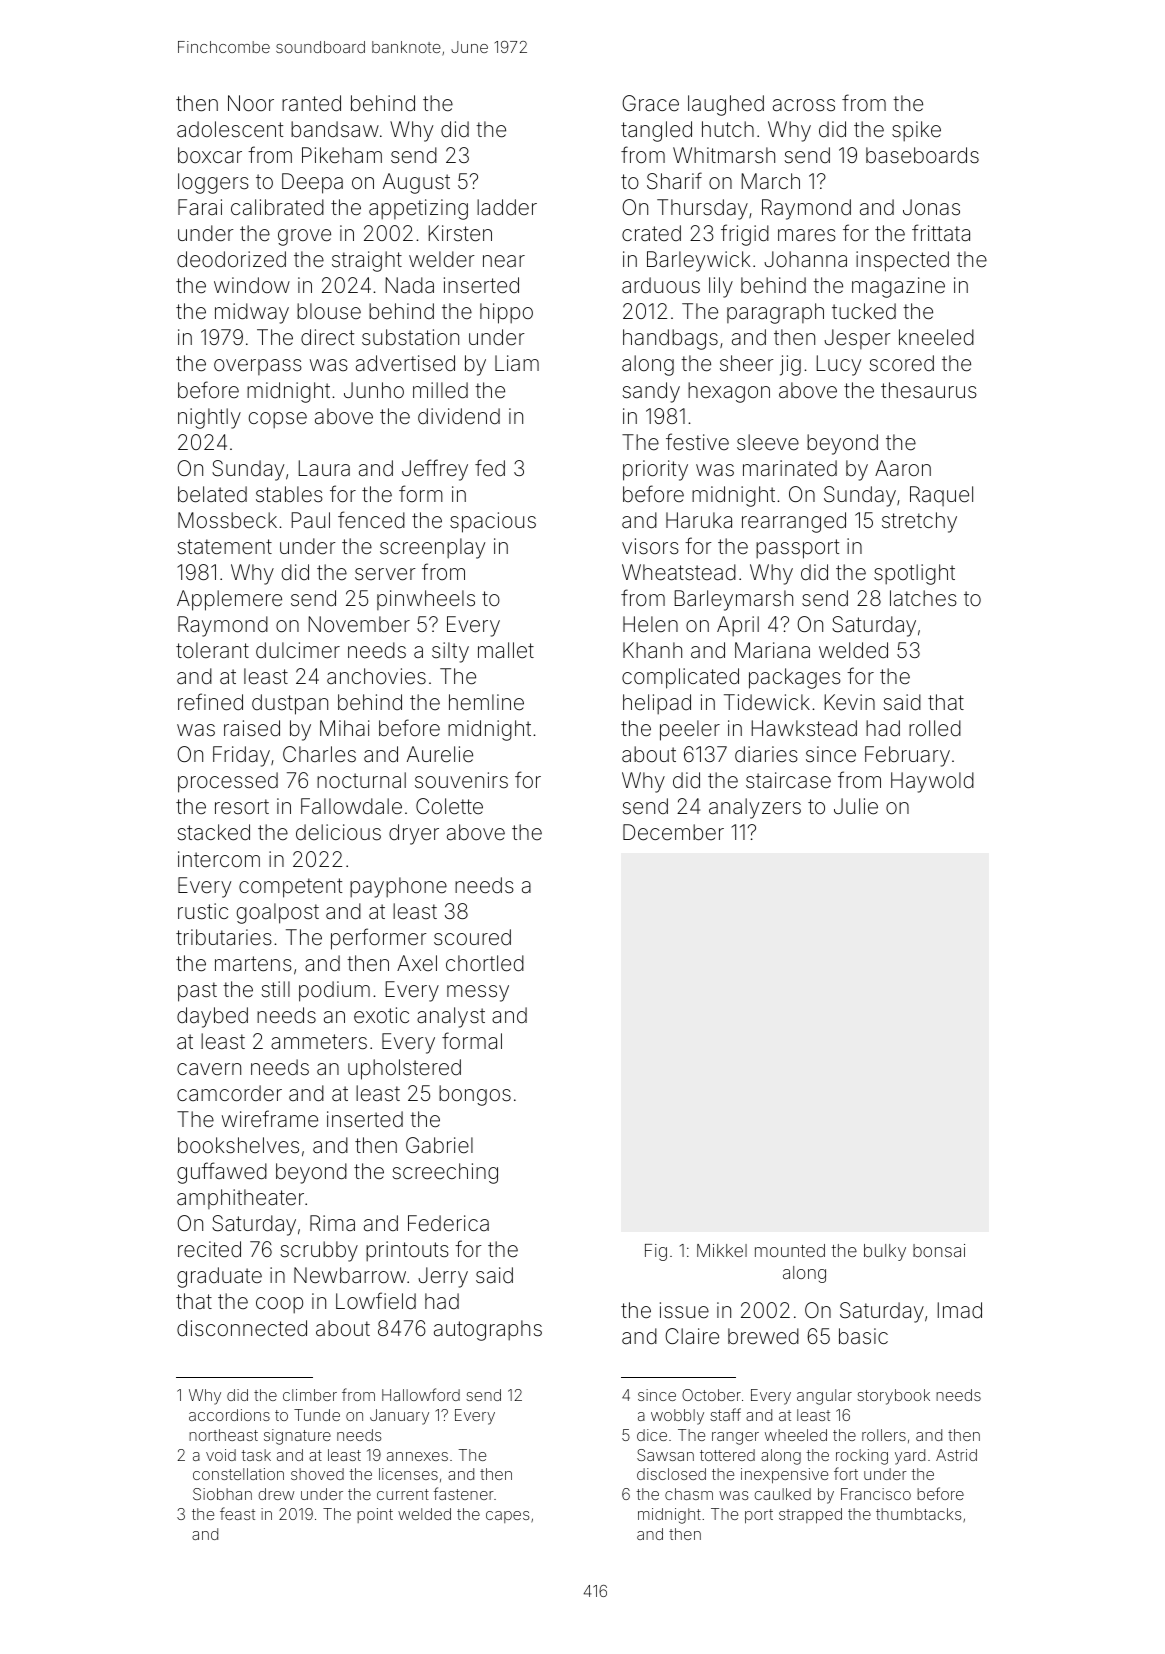 The image size is (1165, 1654). What do you see at coordinates (931, 207) in the page?
I see `Jonas` at bounding box center [931, 207].
